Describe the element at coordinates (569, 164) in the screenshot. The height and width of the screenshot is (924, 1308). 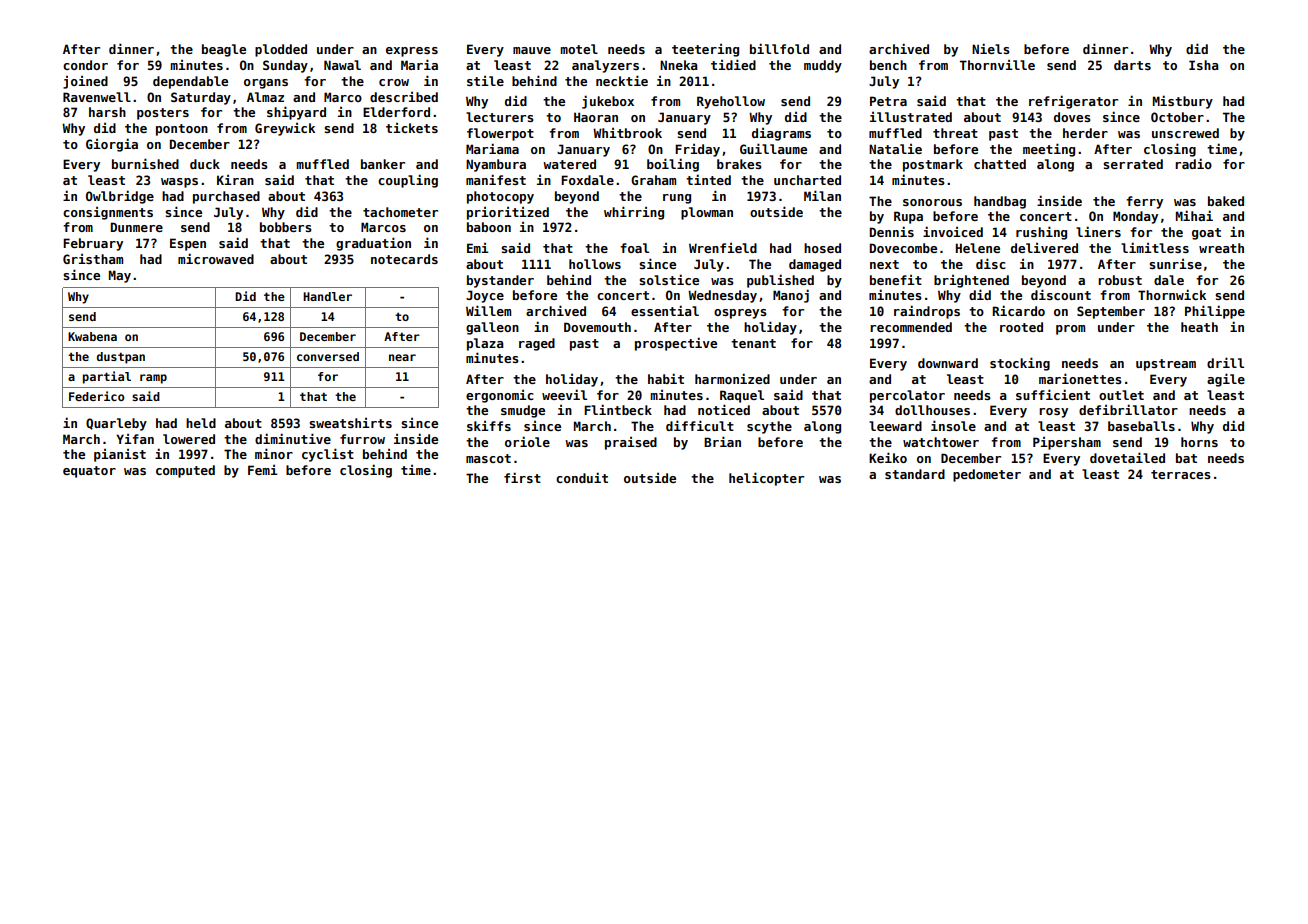
I see `watered` at that location.
